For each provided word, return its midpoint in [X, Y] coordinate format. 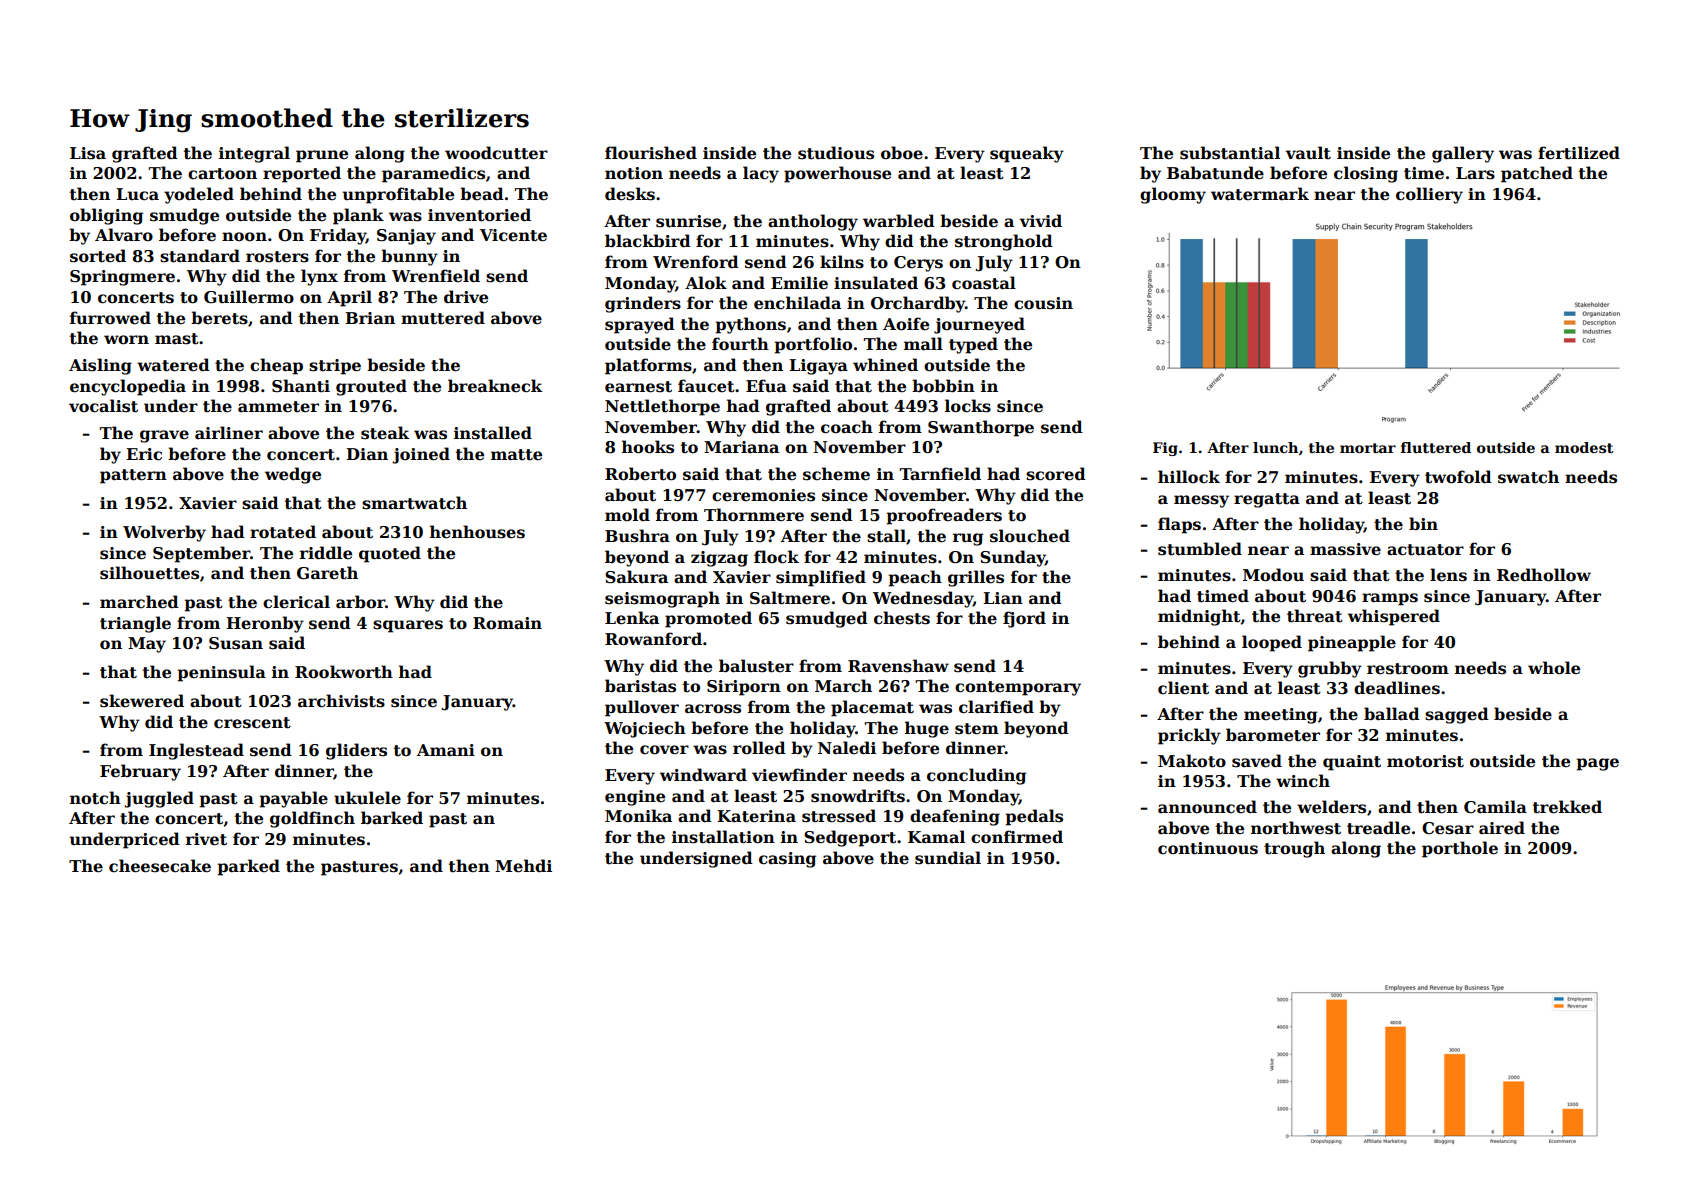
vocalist [103, 406]
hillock [1189, 476]
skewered [142, 701]
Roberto [640, 474]
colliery [1429, 195]
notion [634, 173]
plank [358, 216]
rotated [283, 532]
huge [927, 729]
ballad [1392, 713]
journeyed [979, 325]
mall [923, 343]
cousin [1043, 303]
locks [968, 406]
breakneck [495, 386]
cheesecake [160, 866]
